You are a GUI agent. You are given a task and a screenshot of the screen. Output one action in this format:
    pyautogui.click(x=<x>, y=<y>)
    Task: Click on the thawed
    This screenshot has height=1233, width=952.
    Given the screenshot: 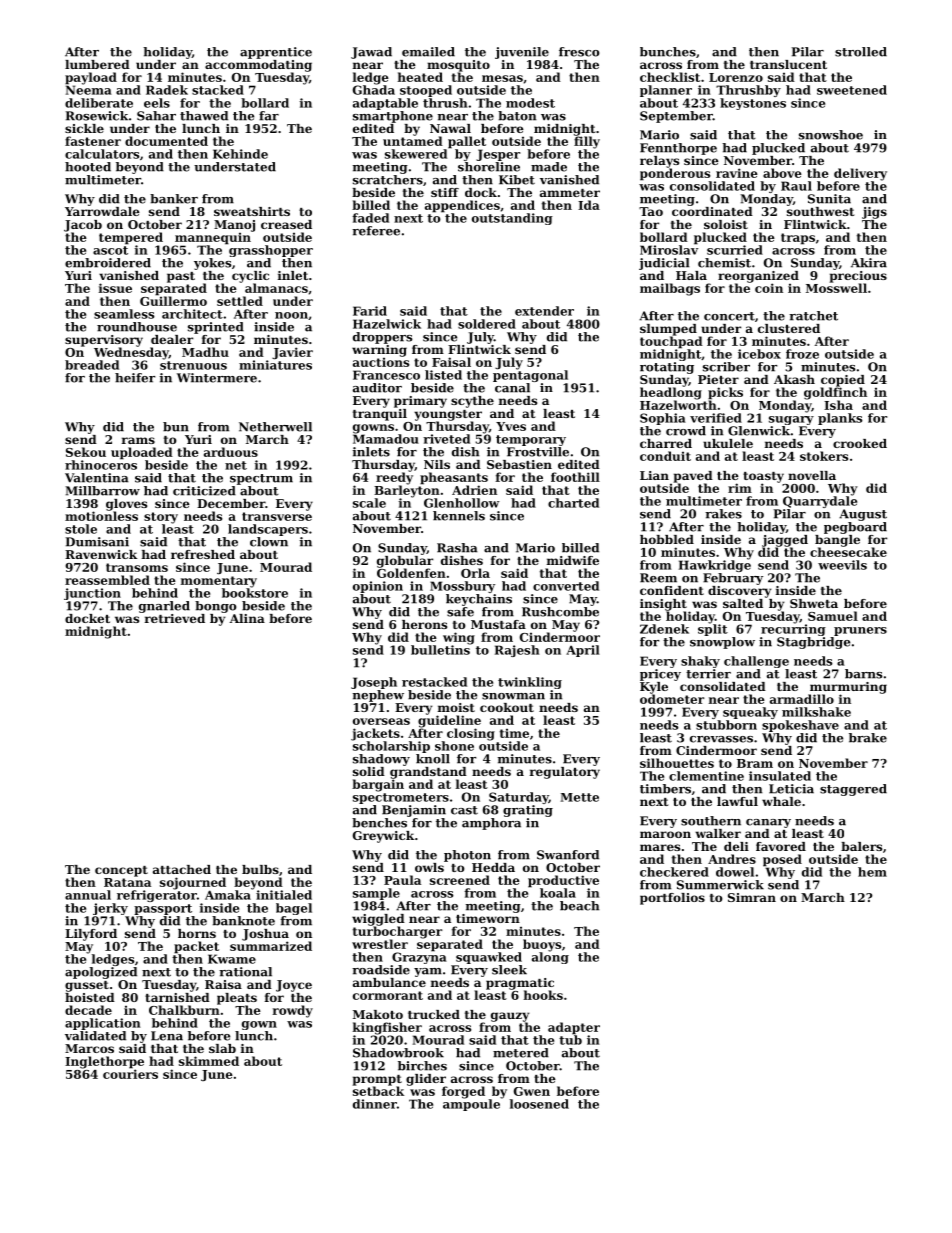 What is the action you would take?
    pyautogui.click(x=204, y=116)
